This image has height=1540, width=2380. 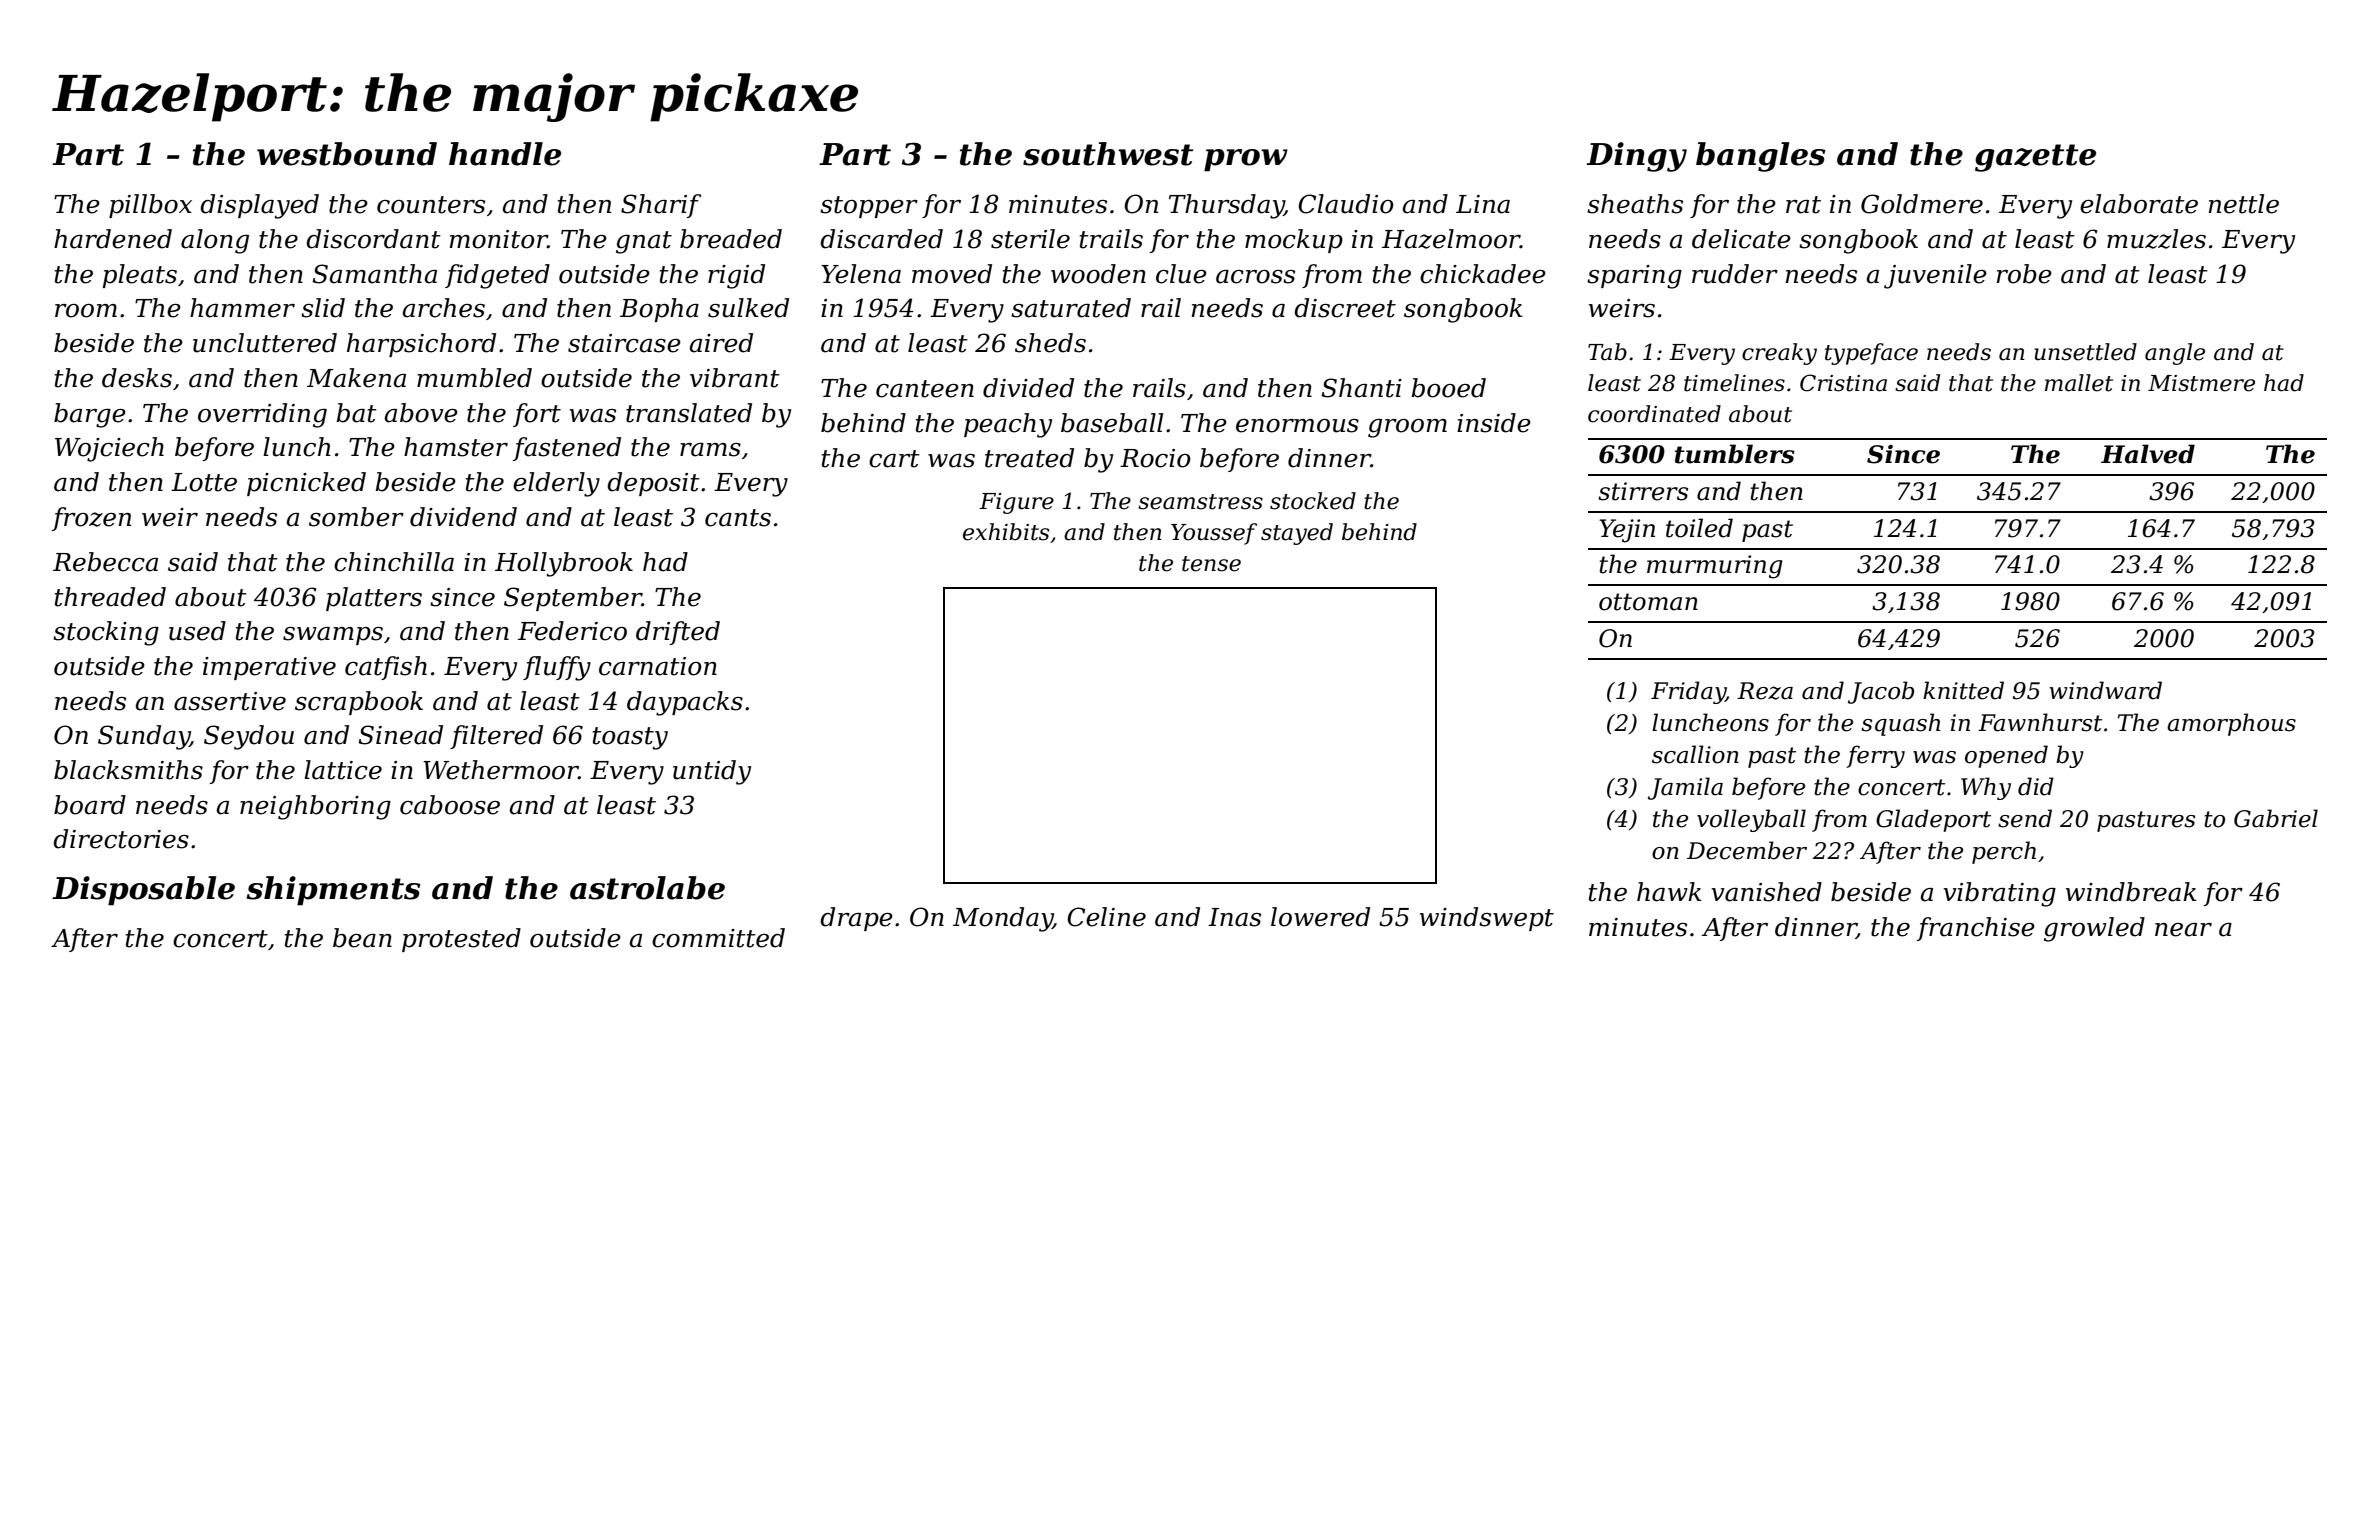 I want to click on ottoman, so click(x=1648, y=602).
